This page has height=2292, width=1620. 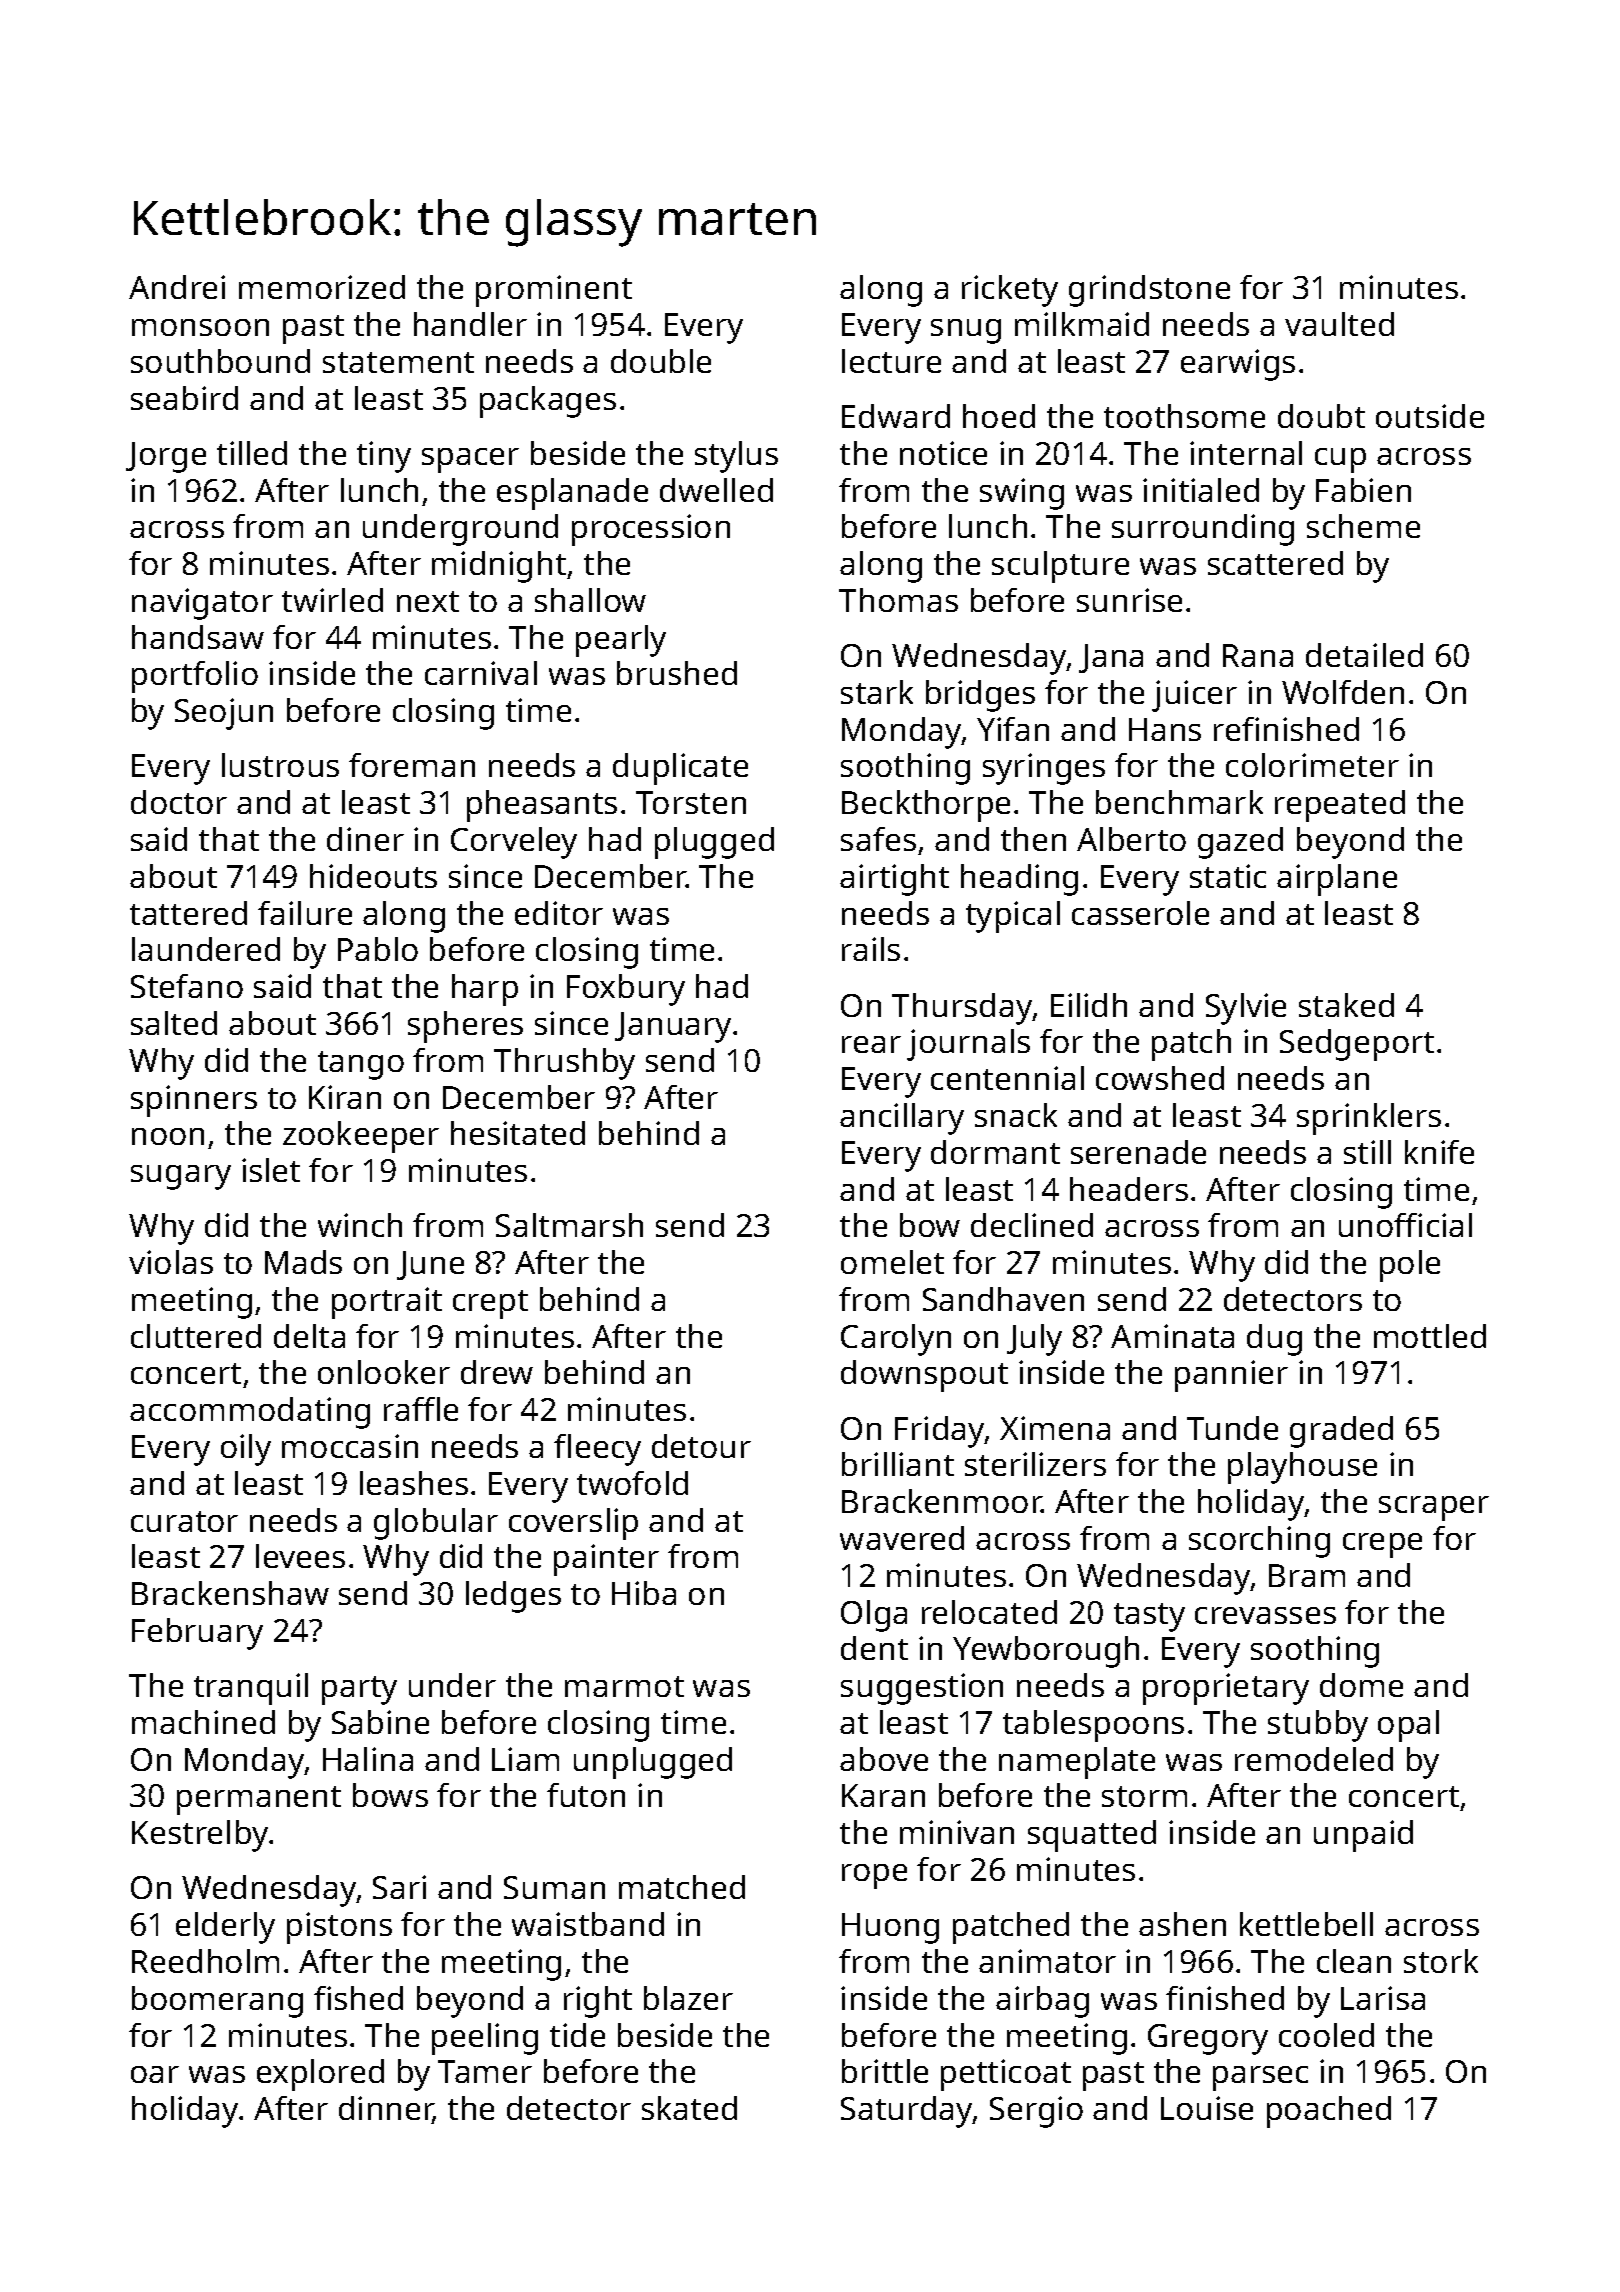 I want to click on fished, so click(x=358, y=1998).
